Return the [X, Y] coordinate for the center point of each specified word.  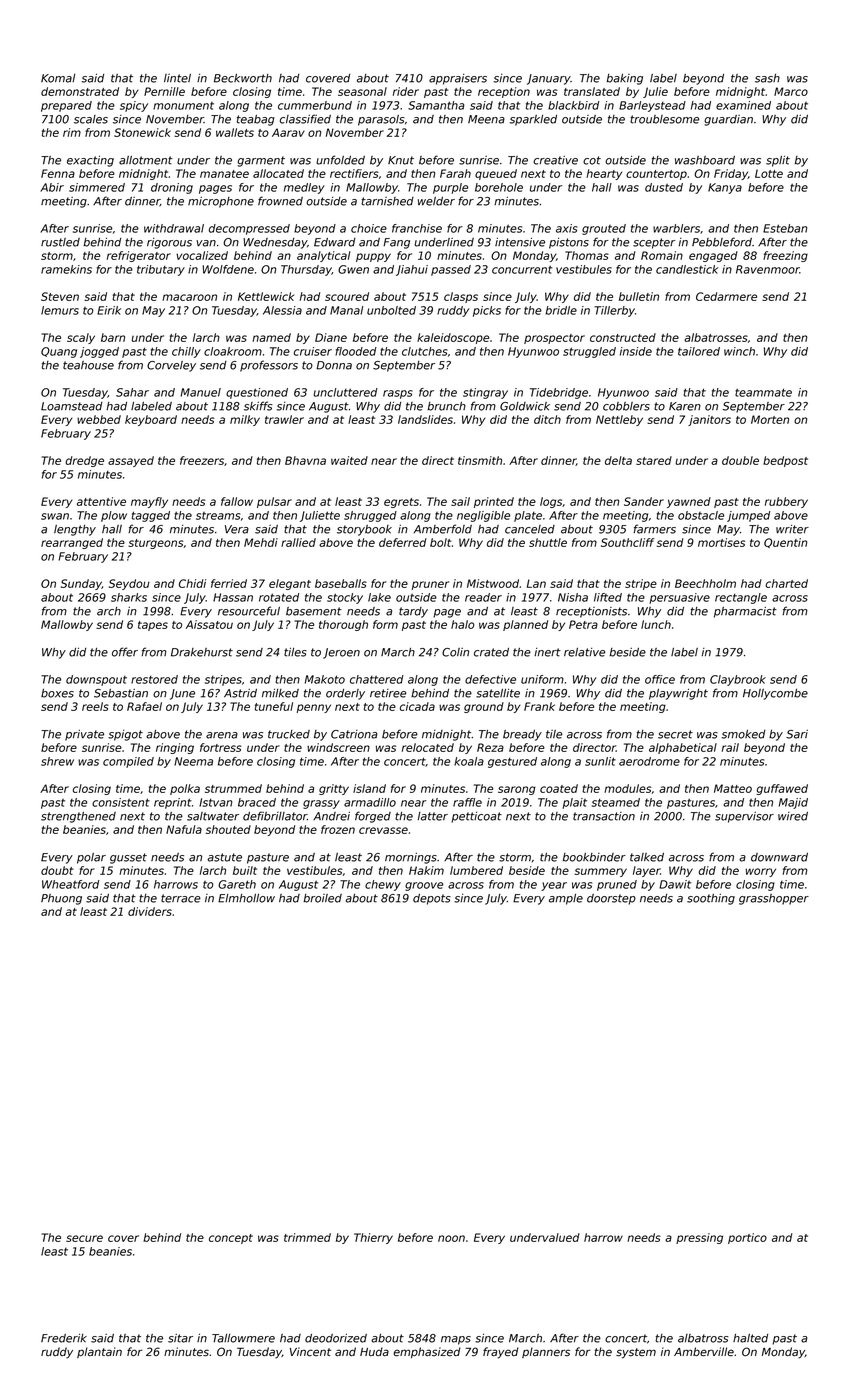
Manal [346, 310]
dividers [150, 911]
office [660, 679]
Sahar [132, 392]
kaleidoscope [453, 338]
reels [95, 706]
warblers [676, 228]
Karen [685, 406]
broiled [322, 898]
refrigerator [139, 256]
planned [525, 625]
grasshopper [774, 899]
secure [84, 1238]
